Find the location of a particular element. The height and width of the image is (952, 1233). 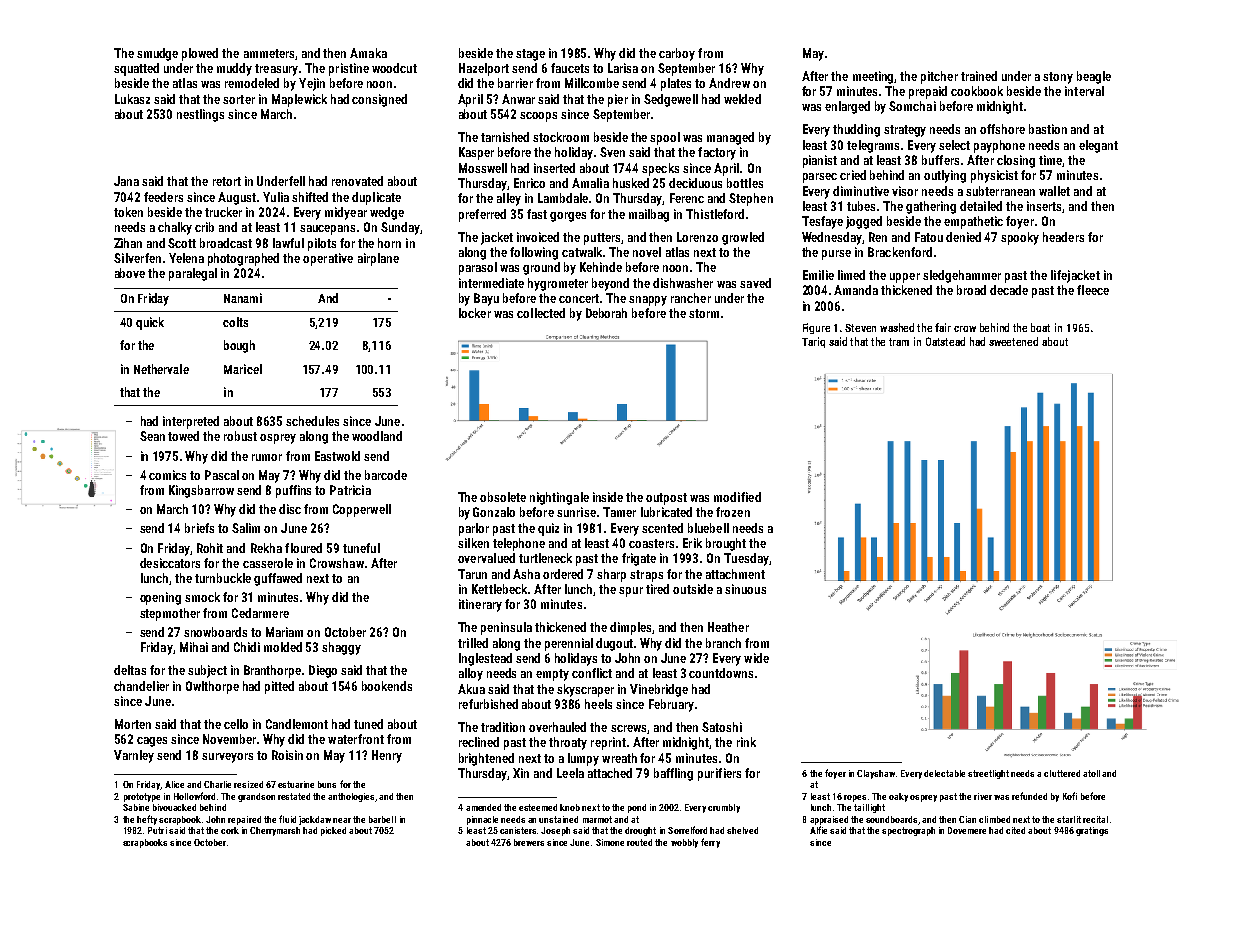

surveyors is located at coordinates (227, 758).
